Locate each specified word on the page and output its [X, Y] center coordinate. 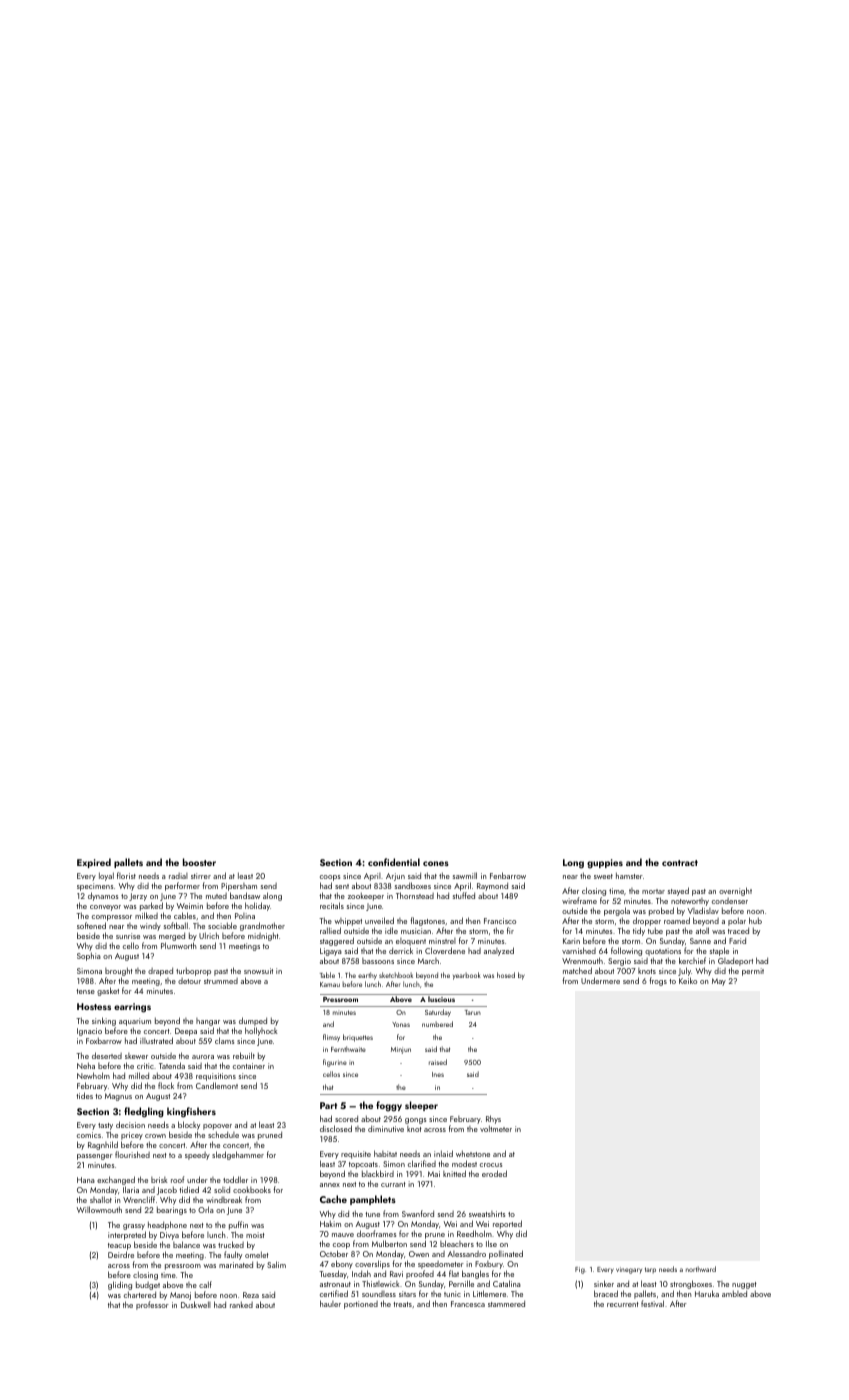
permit [753, 972]
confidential [394, 862]
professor [152, 1305]
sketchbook [396, 975]
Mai [434, 1174]
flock [166, 1085]
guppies [605, 864]
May [719, 982]
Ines [438, 1074]
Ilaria [131, 1190]
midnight [263, 936]
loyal [106, 876]
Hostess [94, 1006]
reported [507, 1224]
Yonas [401, 1024]
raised [438, 1062]
